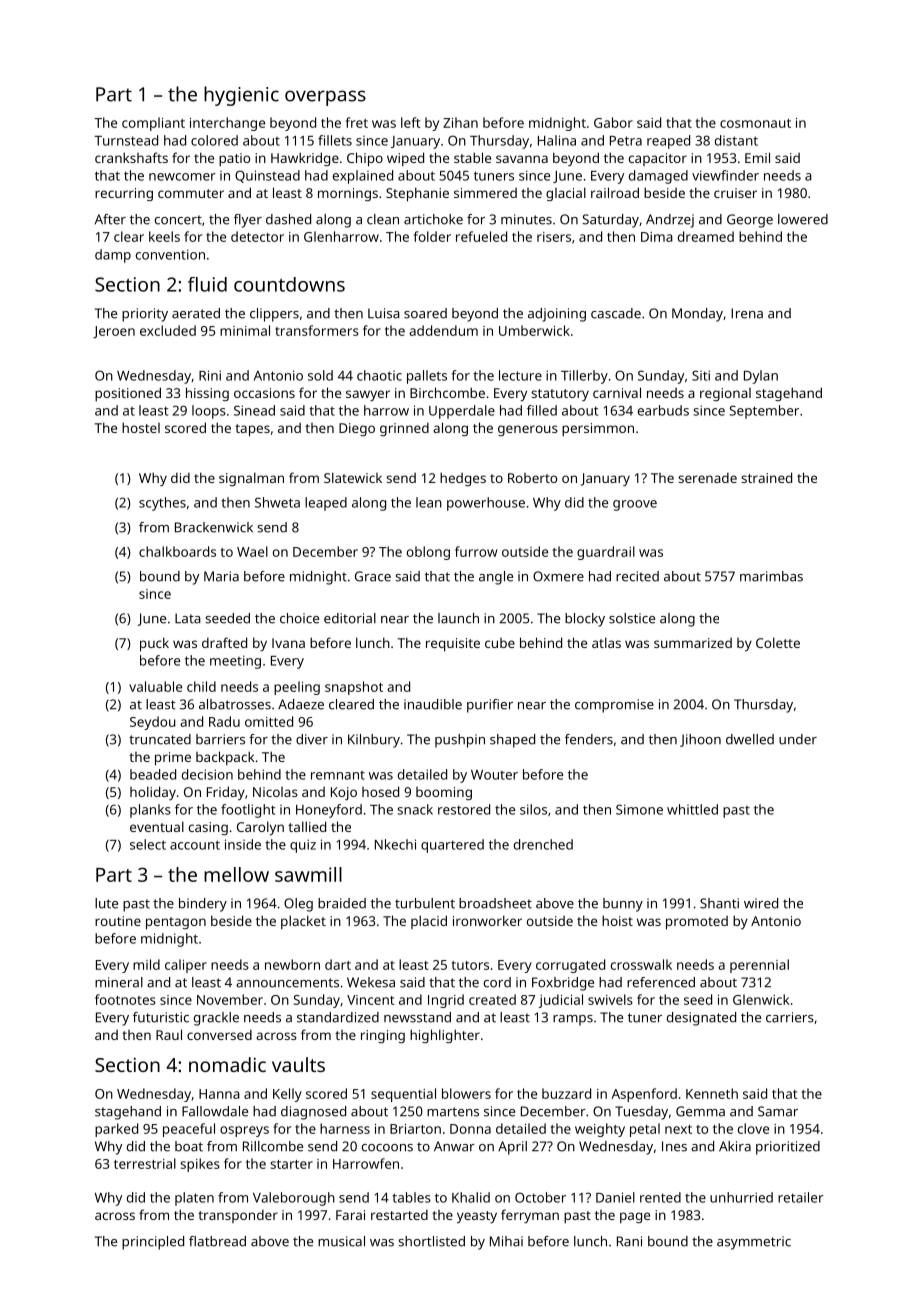 The image size is (924, 1308). I want to click on Gabor, so click(613, 122).
